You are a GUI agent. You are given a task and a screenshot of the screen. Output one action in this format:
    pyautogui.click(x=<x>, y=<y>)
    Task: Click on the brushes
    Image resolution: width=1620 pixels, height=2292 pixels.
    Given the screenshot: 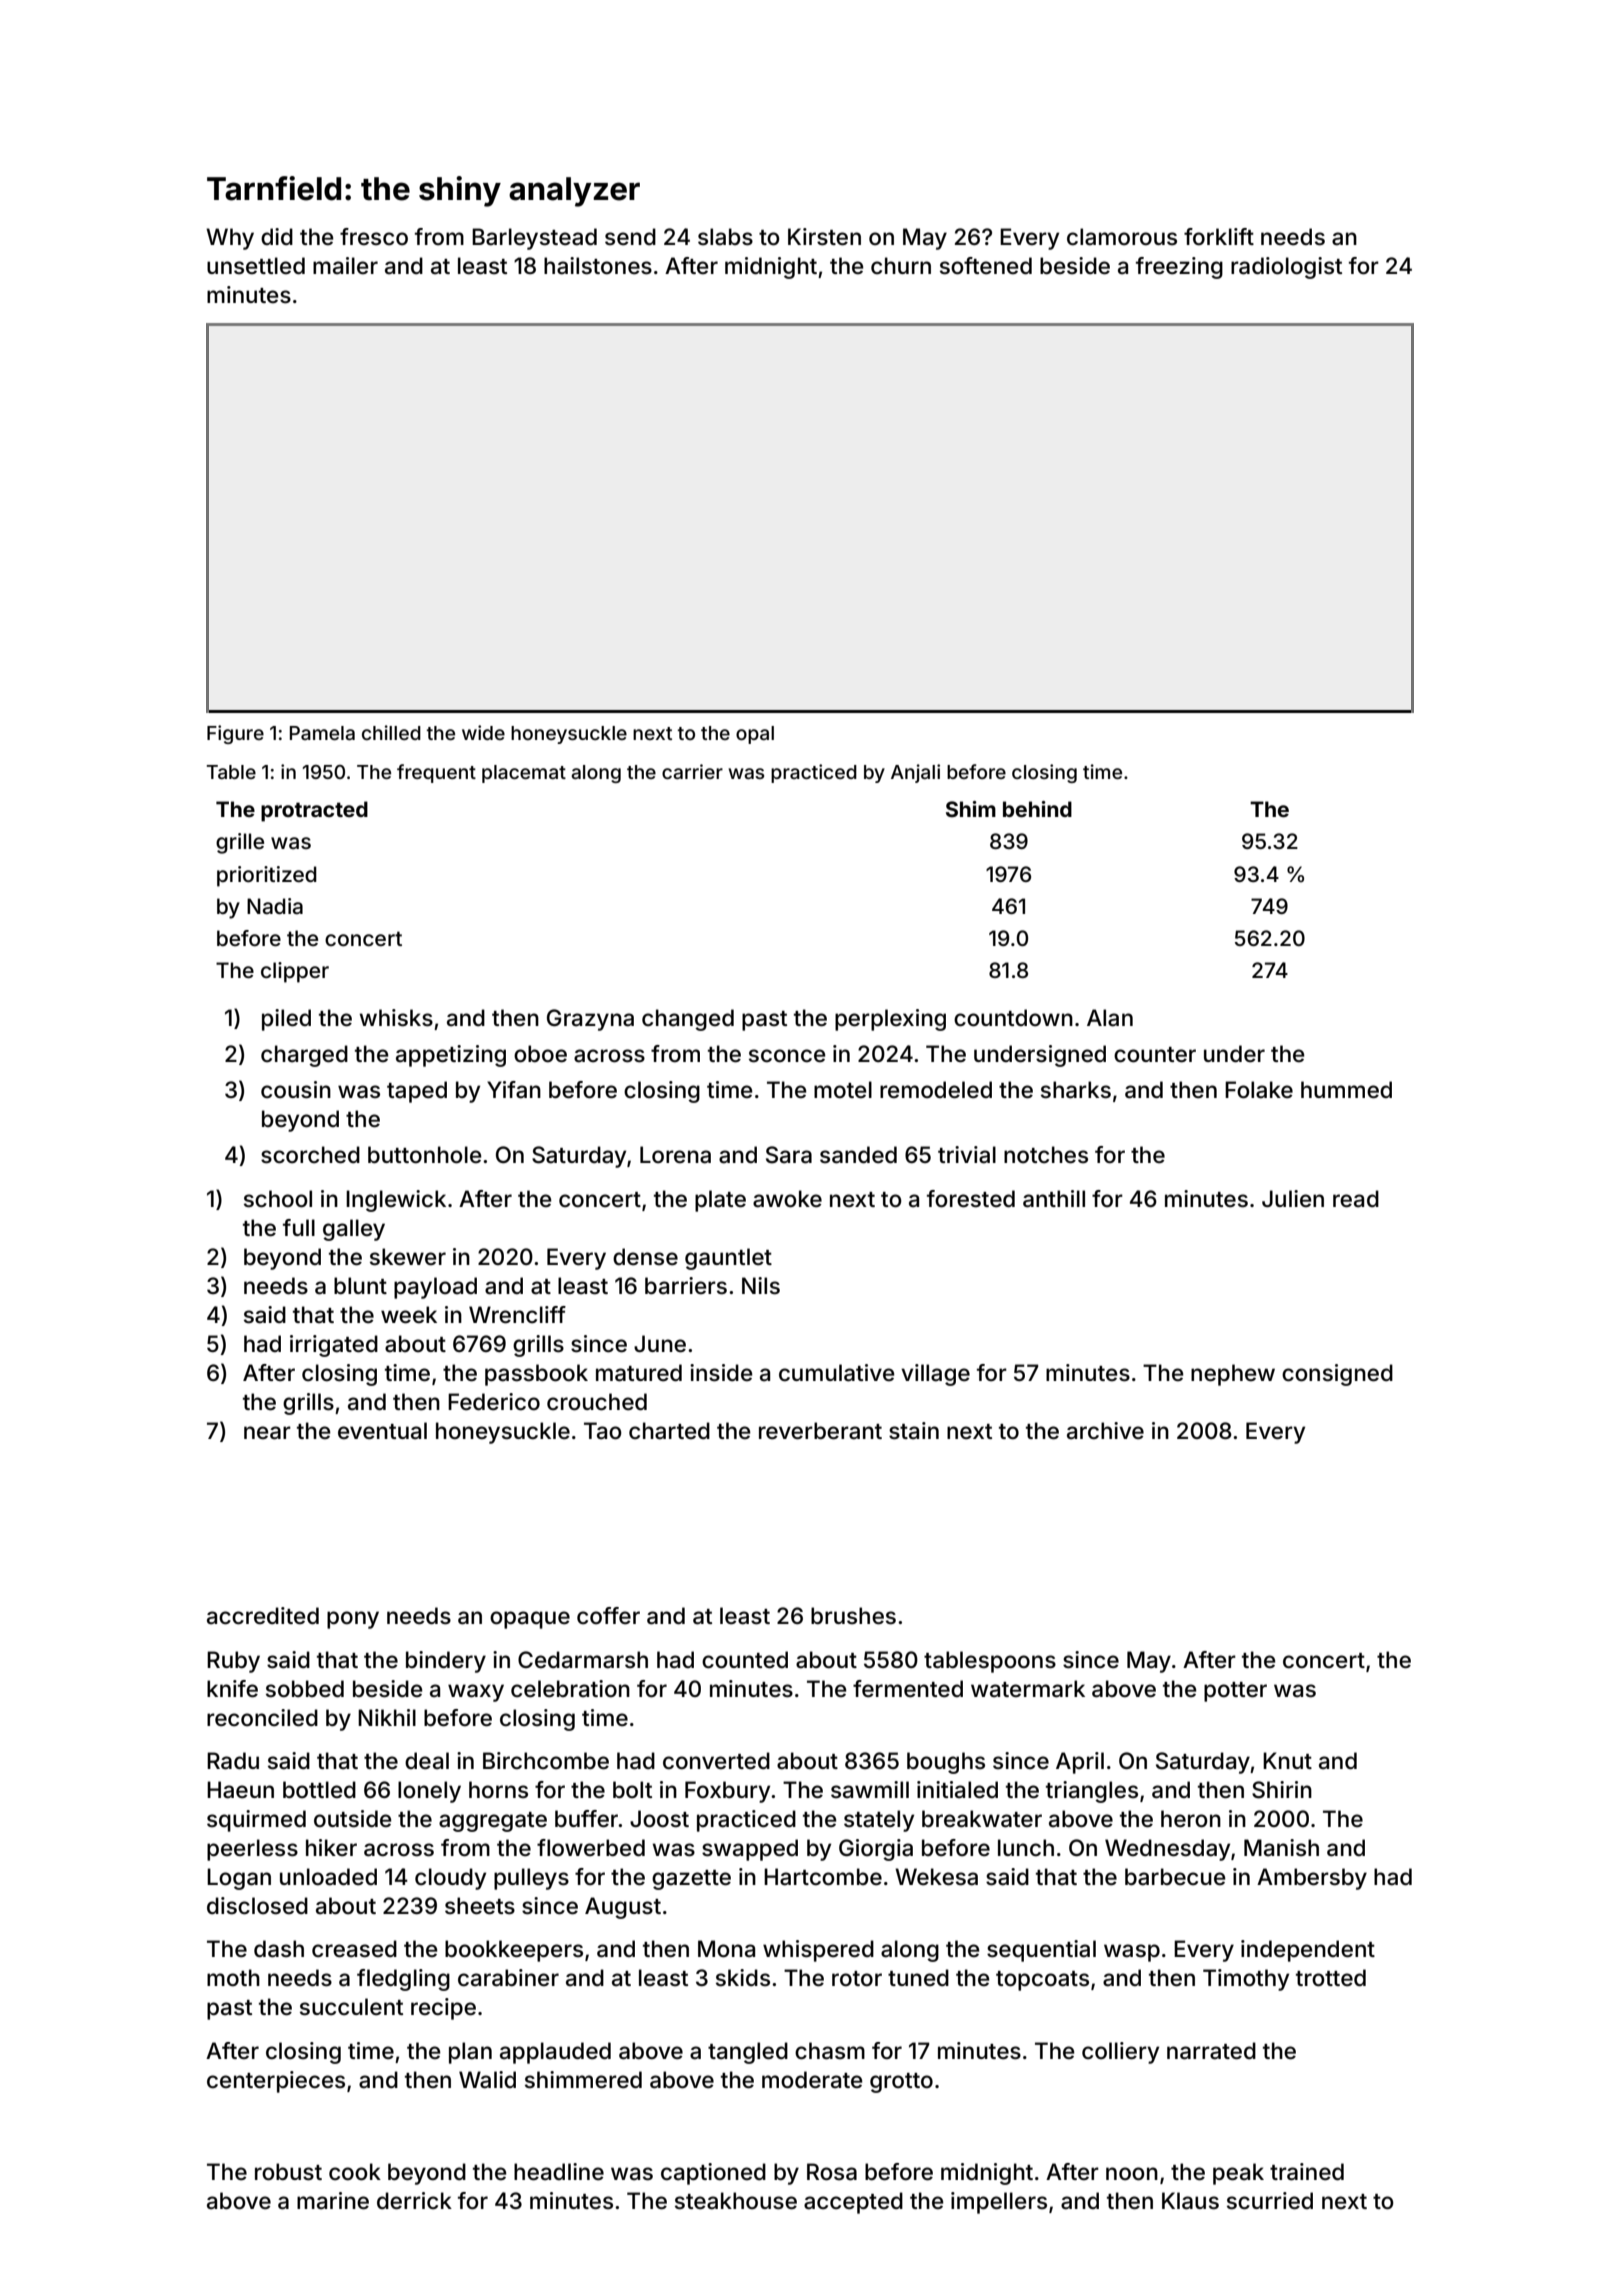 What is the action you would take?
    pyautogui.click(x=853, y=1616)
